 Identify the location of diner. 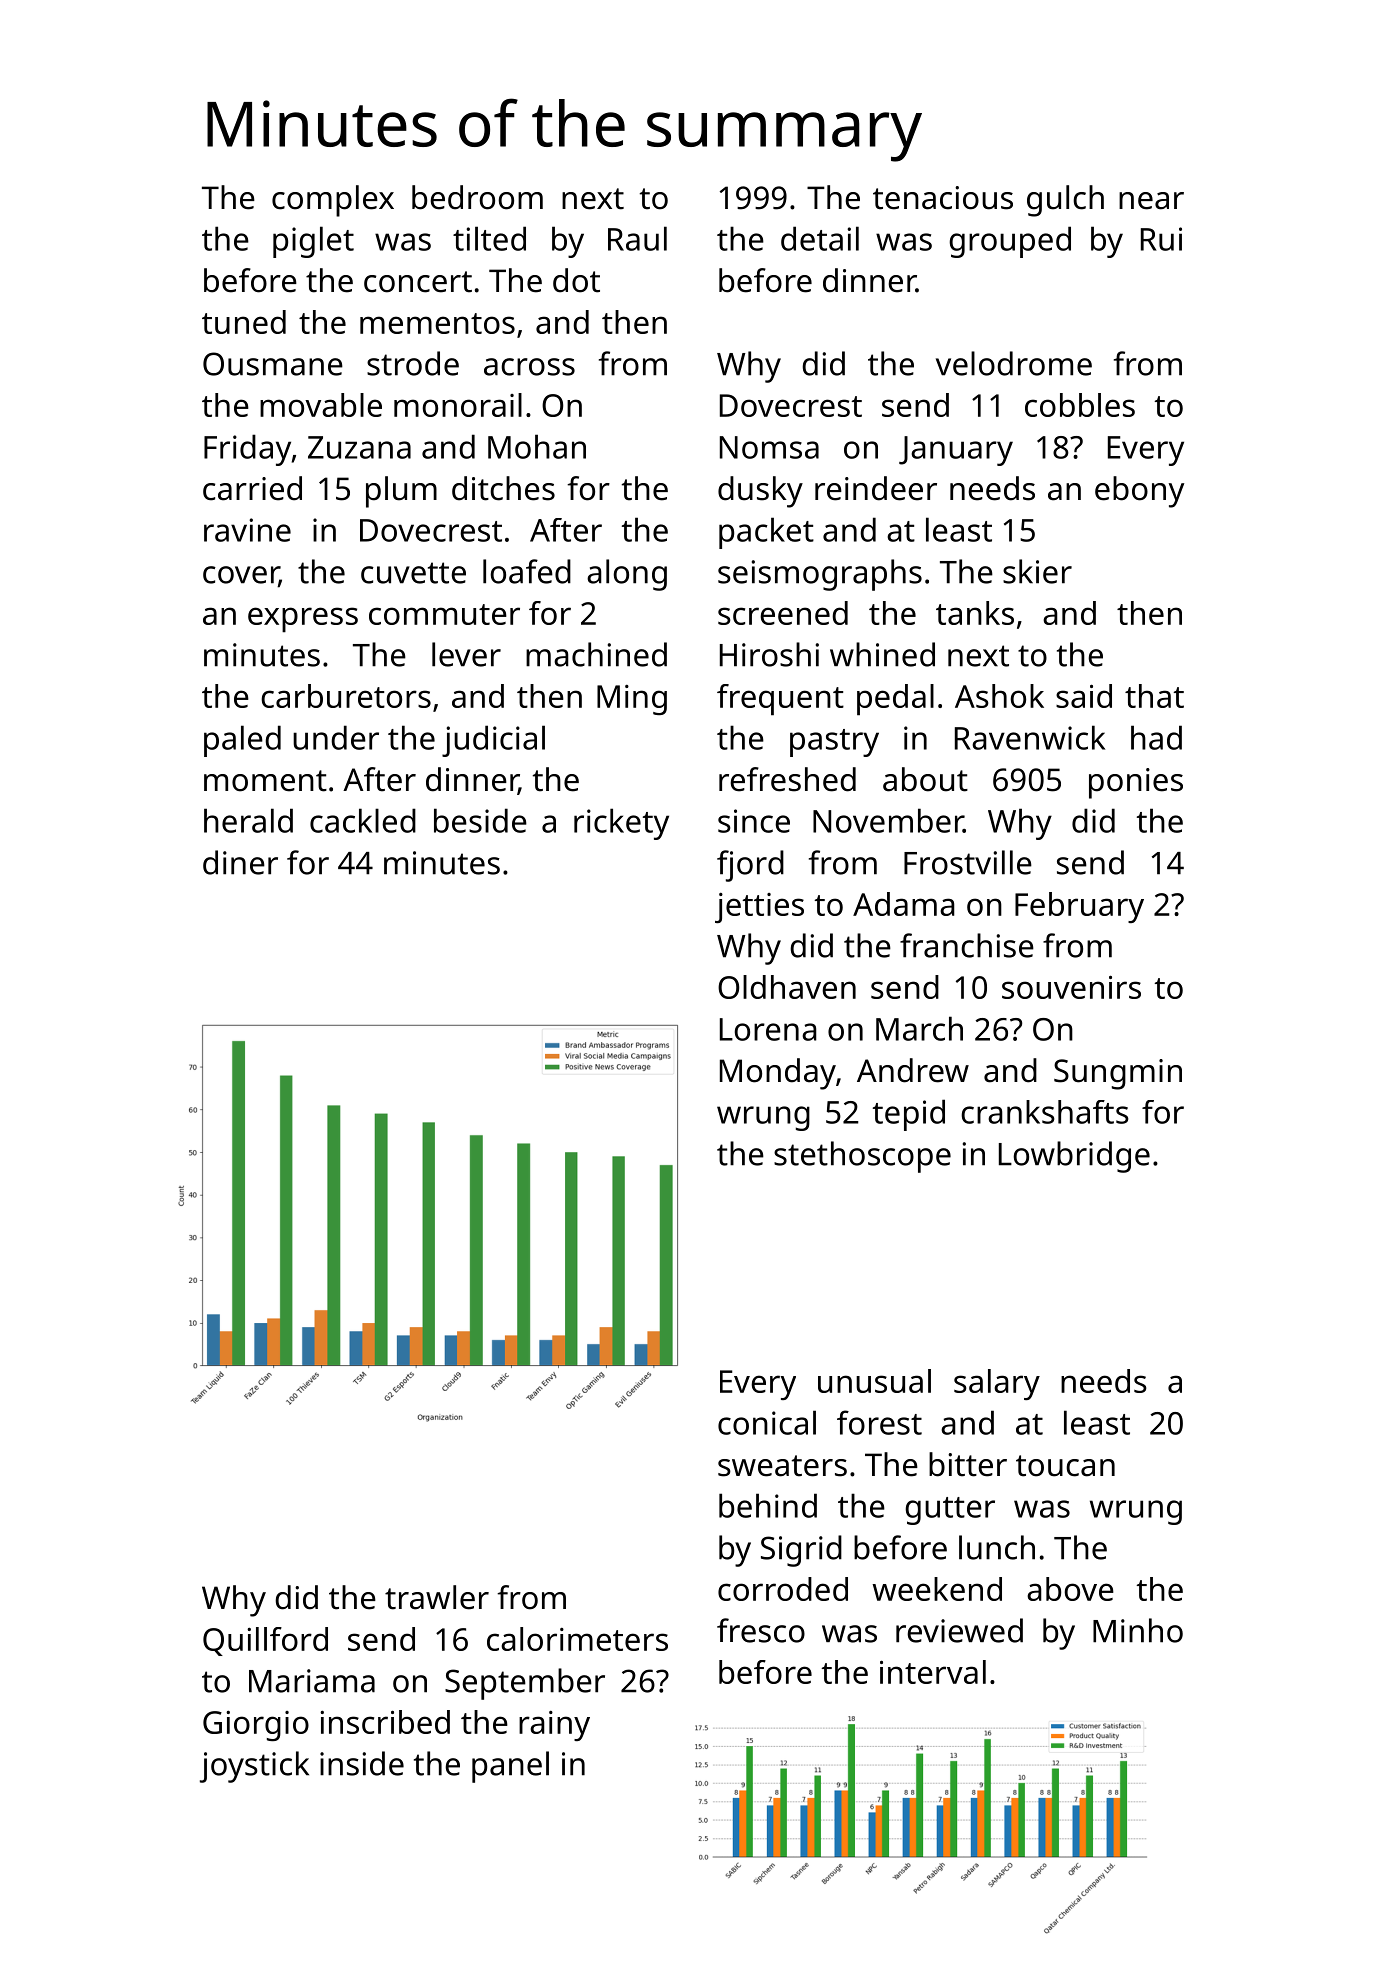
(240, 862).
